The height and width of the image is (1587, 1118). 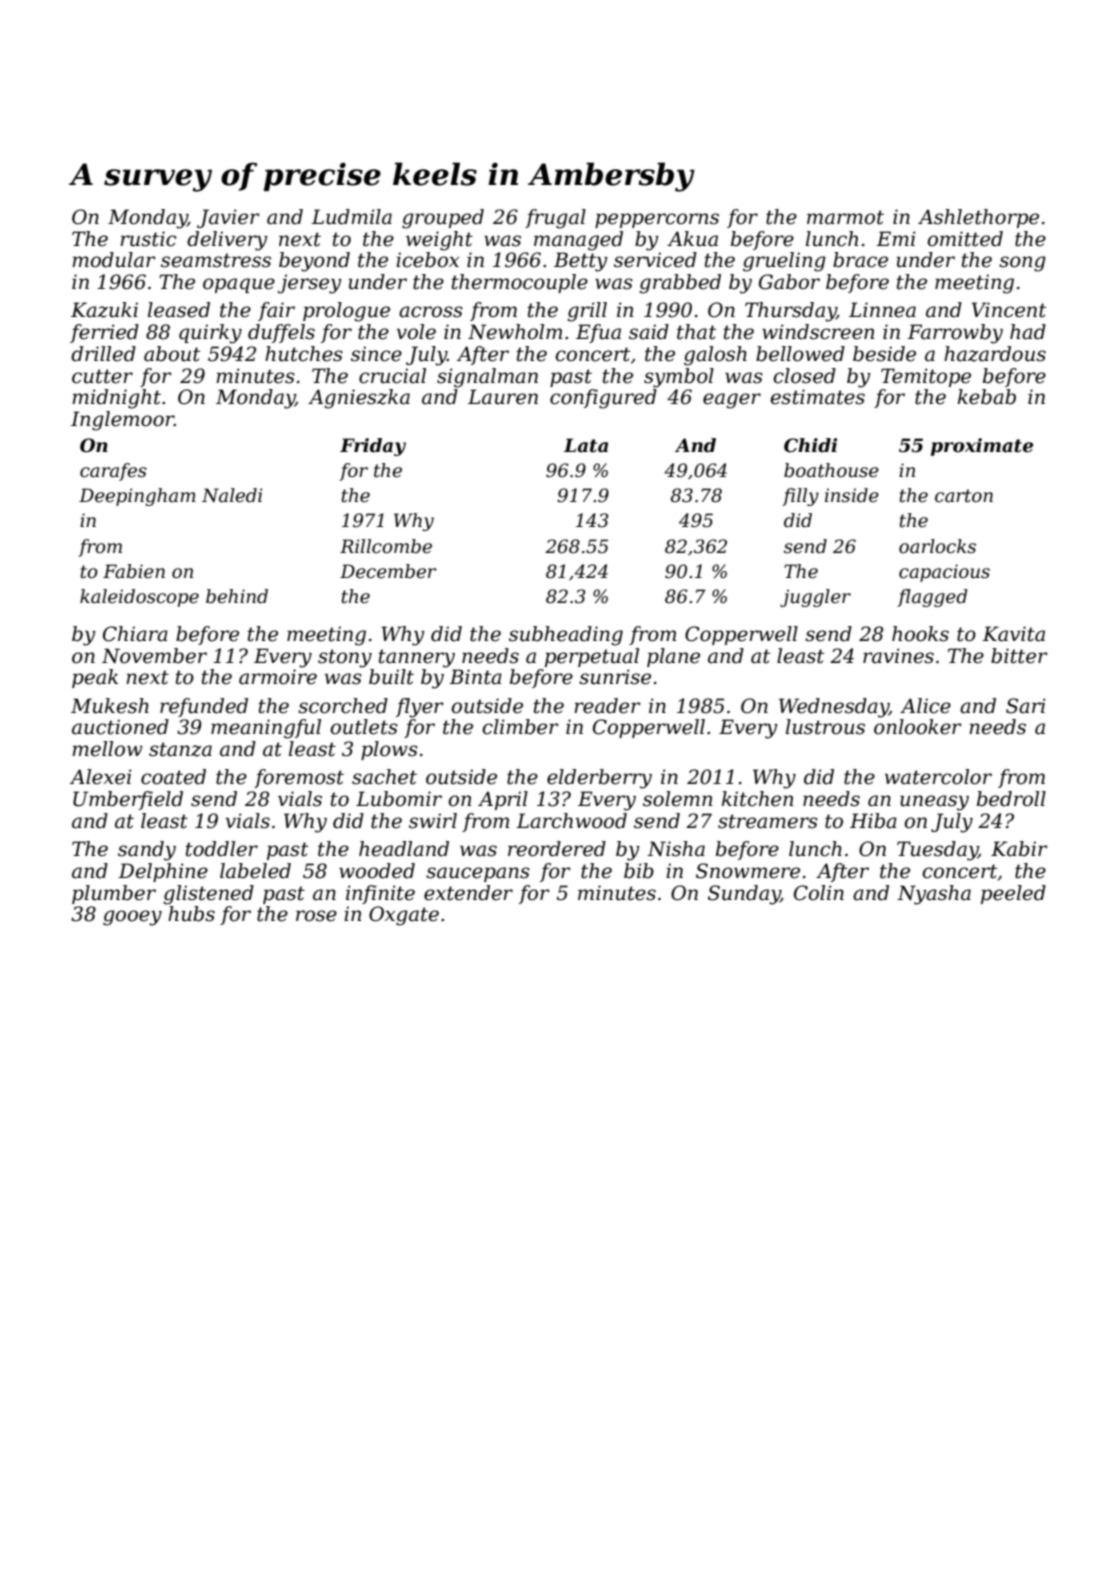 What do you see at coordinates (228, 218) in the image?
I see `Javier` at bounding box center [228, 218].
